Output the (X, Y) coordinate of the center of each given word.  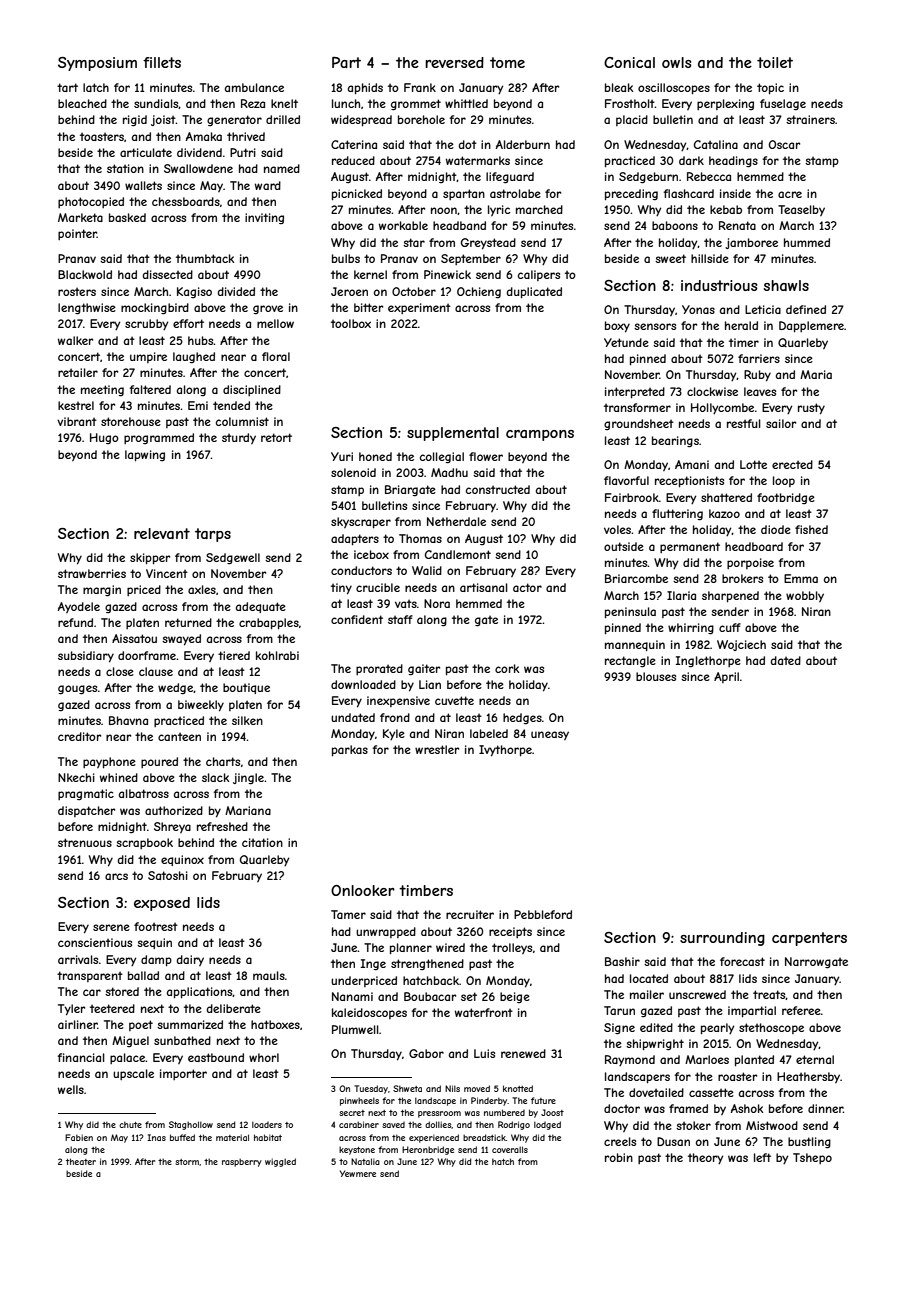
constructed (498, 489)
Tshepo (812, 1158)
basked (127, 217)
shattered (726, 497)
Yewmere (358, 1173)
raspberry (242, 1162)
